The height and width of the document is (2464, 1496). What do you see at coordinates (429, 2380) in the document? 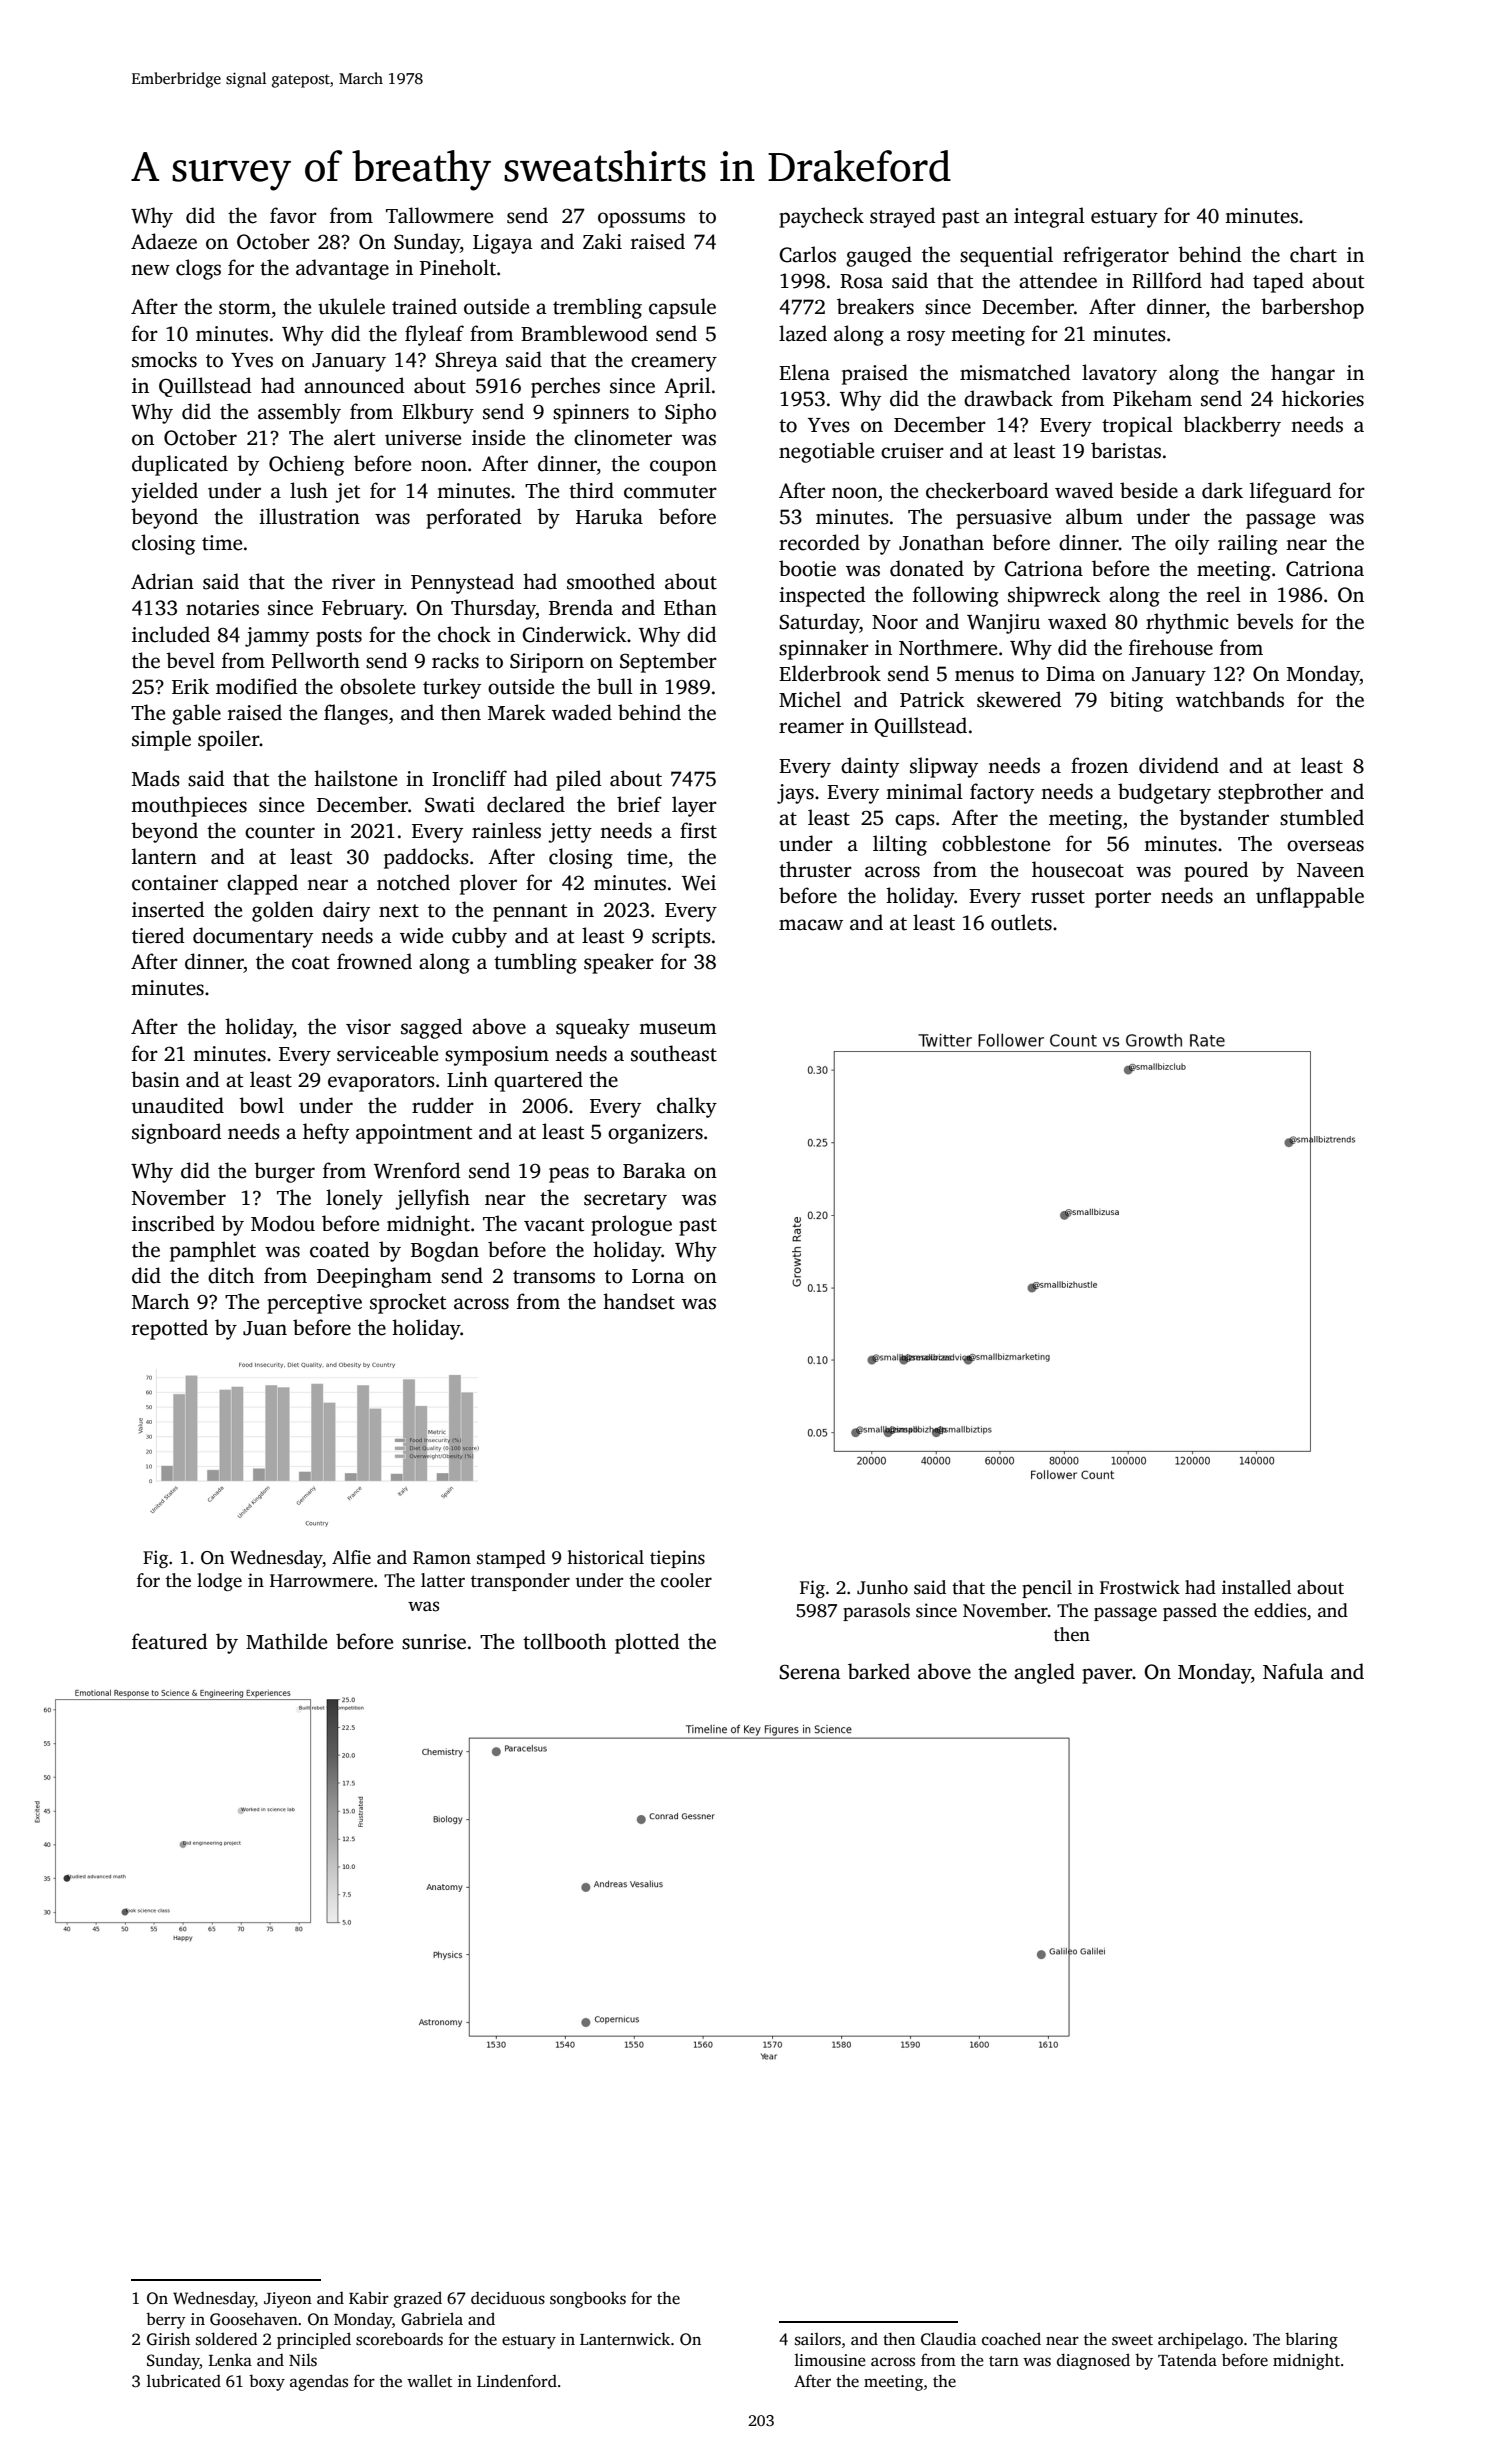
I see `wallet` at bounding box center [429, 2380].
